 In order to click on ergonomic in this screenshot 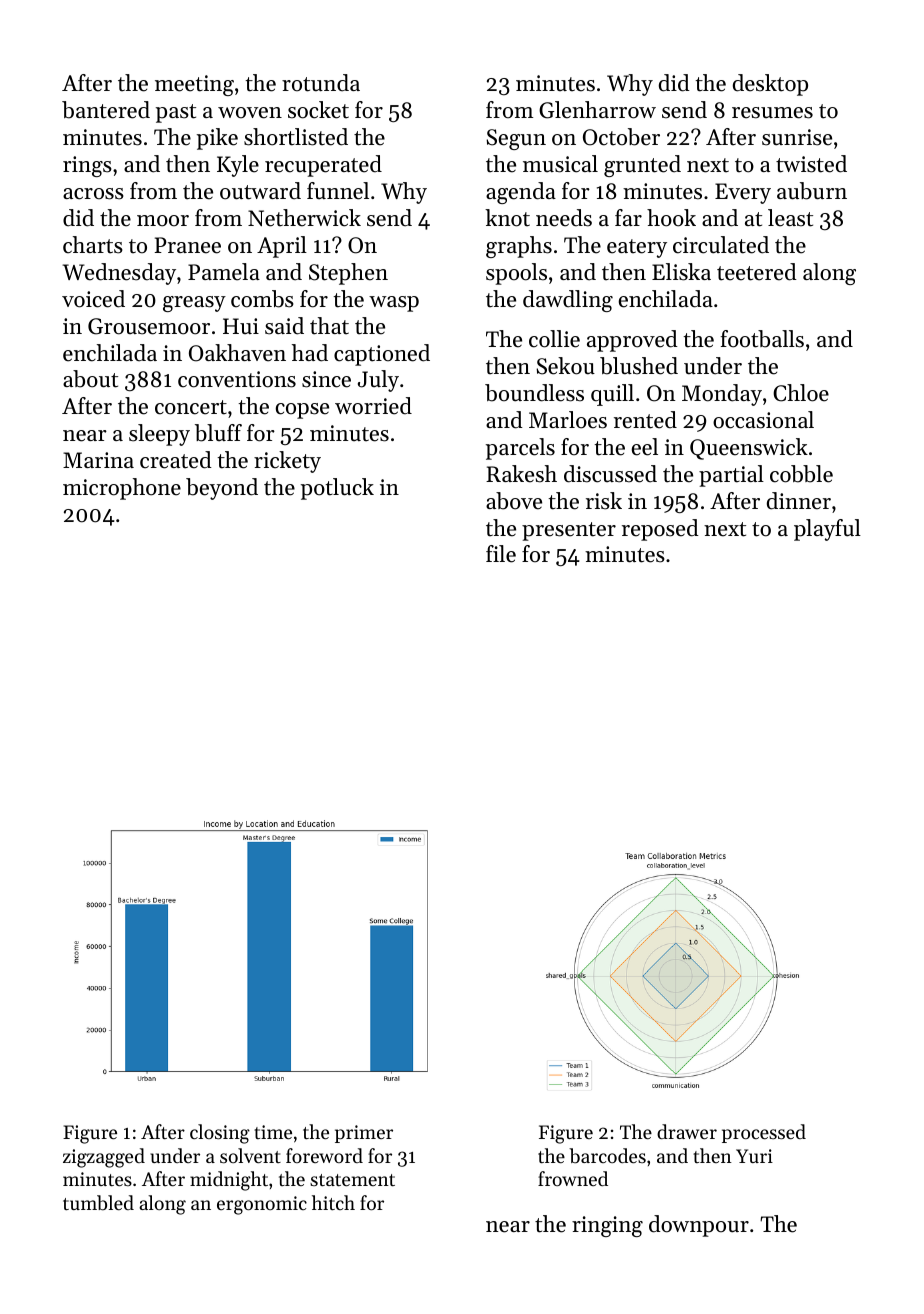, I will do `click(262, 1205)`.
